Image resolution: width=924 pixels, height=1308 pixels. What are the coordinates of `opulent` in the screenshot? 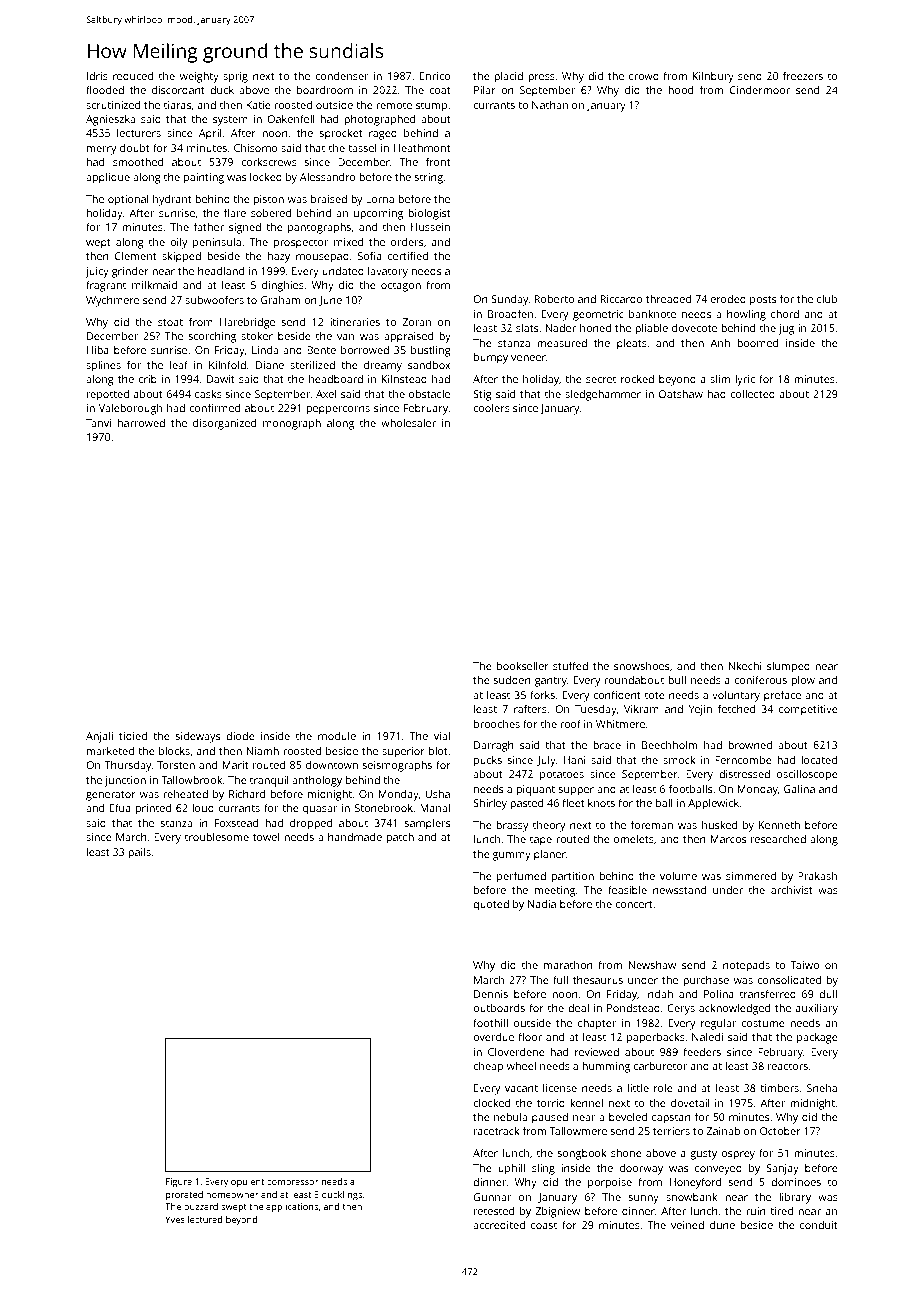 It's located at (247, 1182).
